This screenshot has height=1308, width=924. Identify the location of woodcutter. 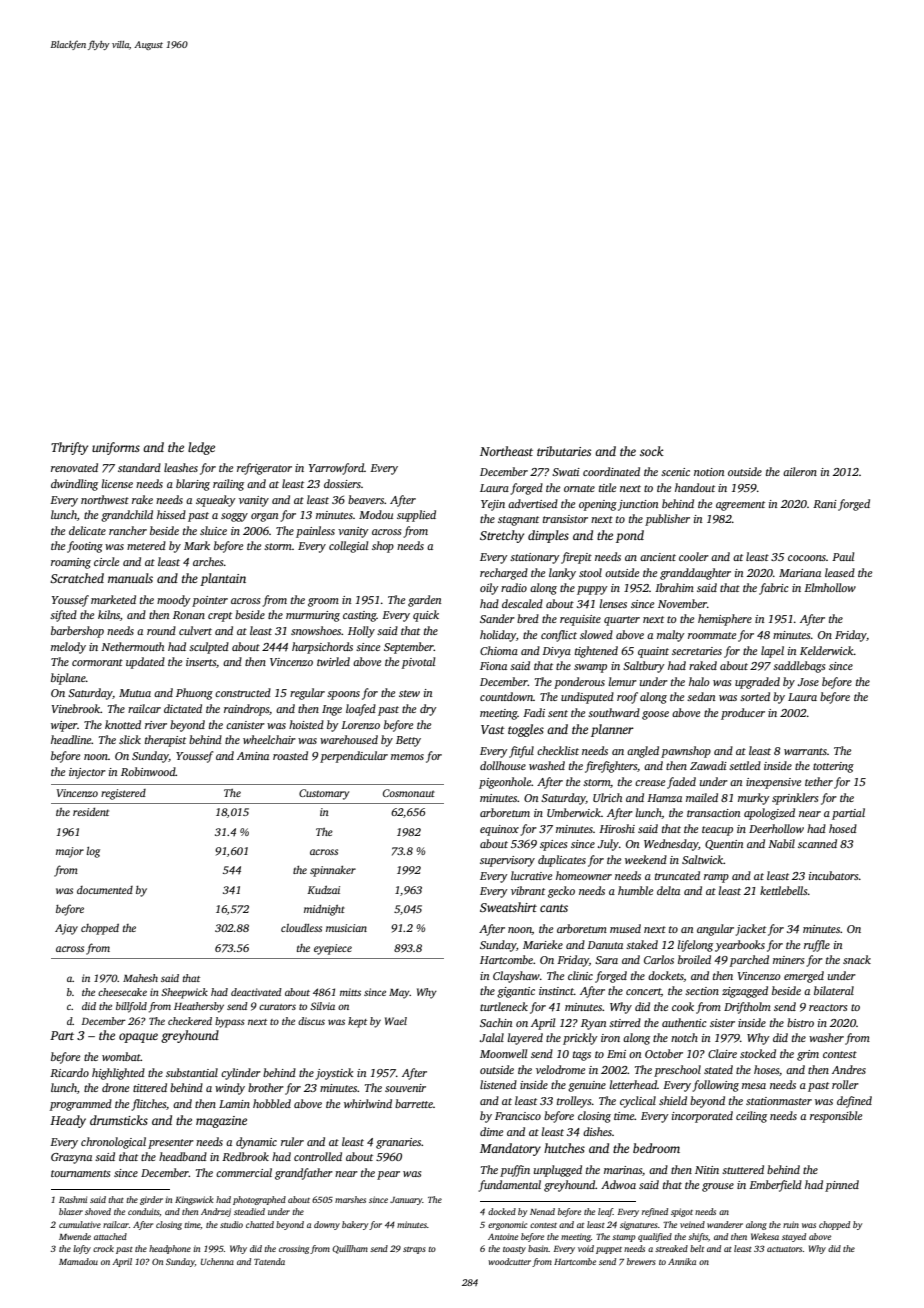
(509, 1261).
